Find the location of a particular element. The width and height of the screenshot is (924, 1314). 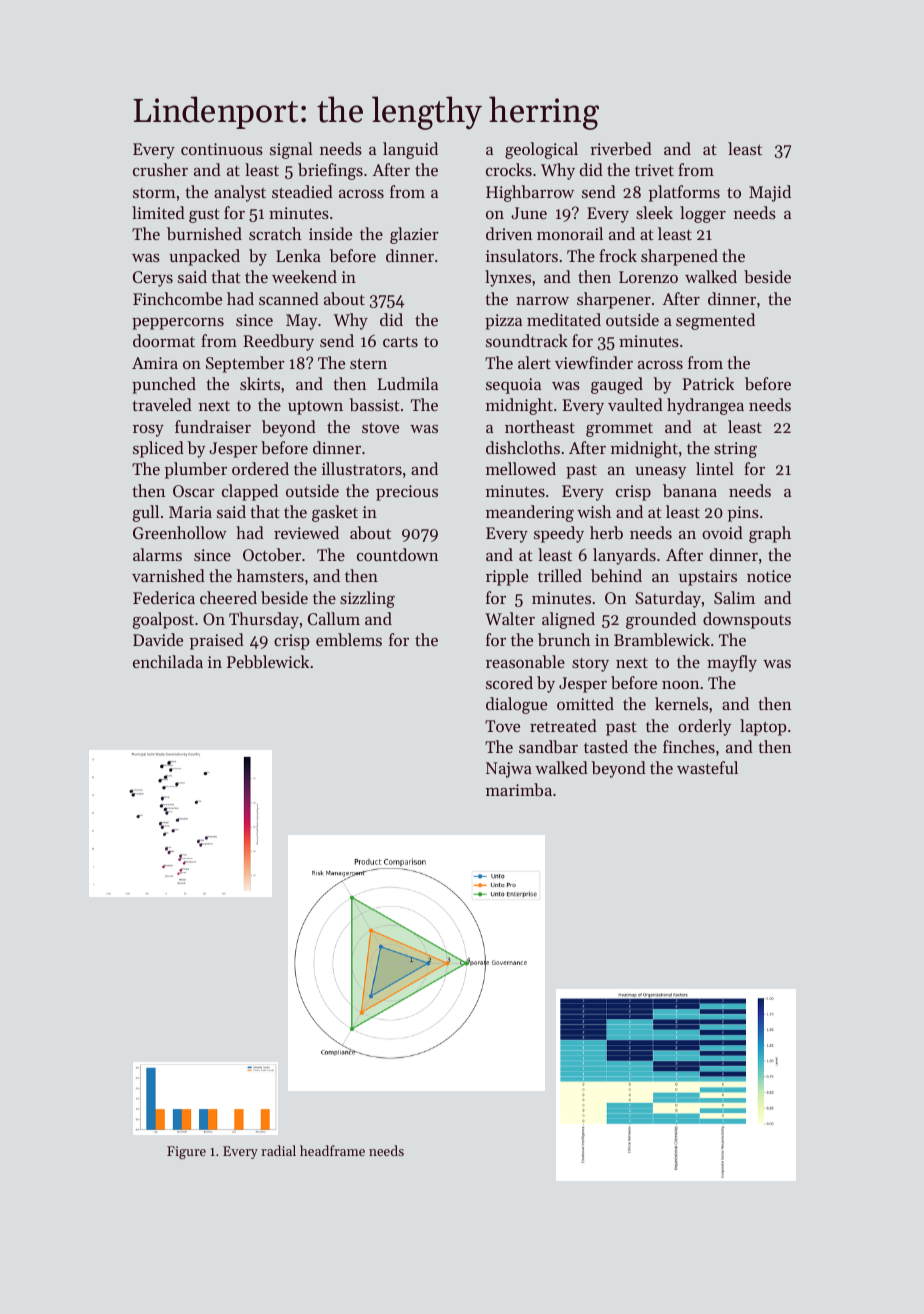

riverbed is located at coordinates (621, 148).
